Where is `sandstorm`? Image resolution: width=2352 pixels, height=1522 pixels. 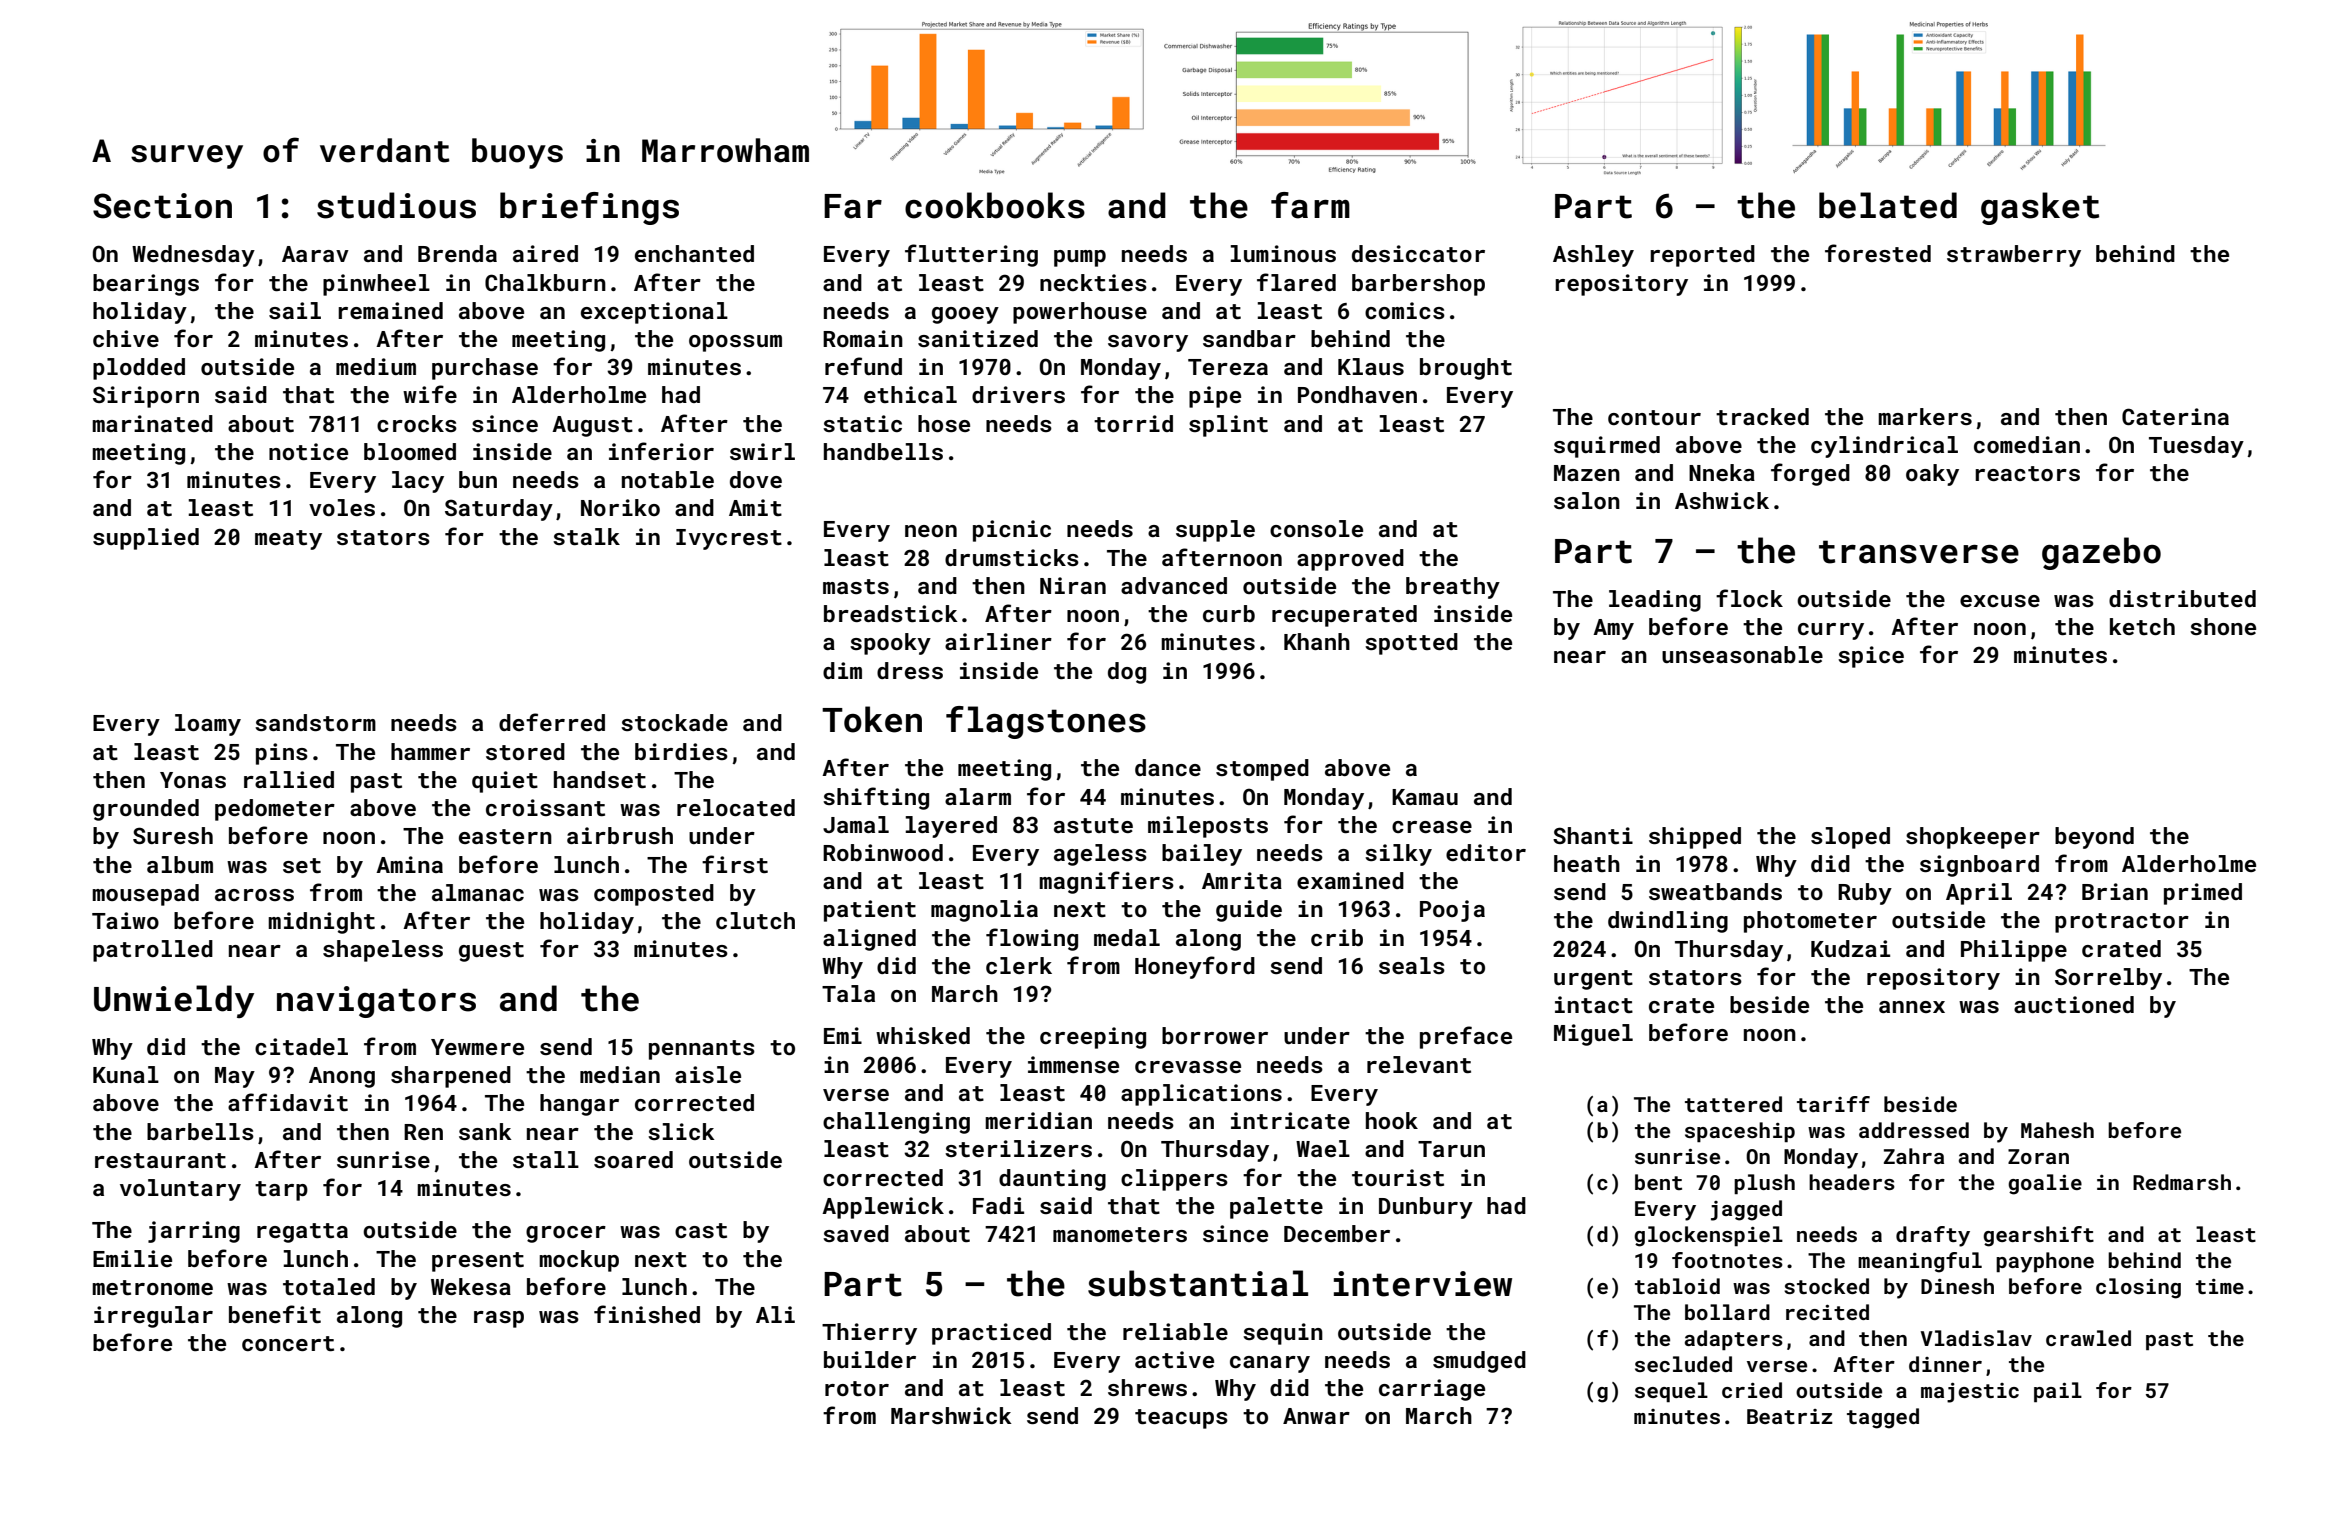
sandstorm is located at coordinates (315, 722).
